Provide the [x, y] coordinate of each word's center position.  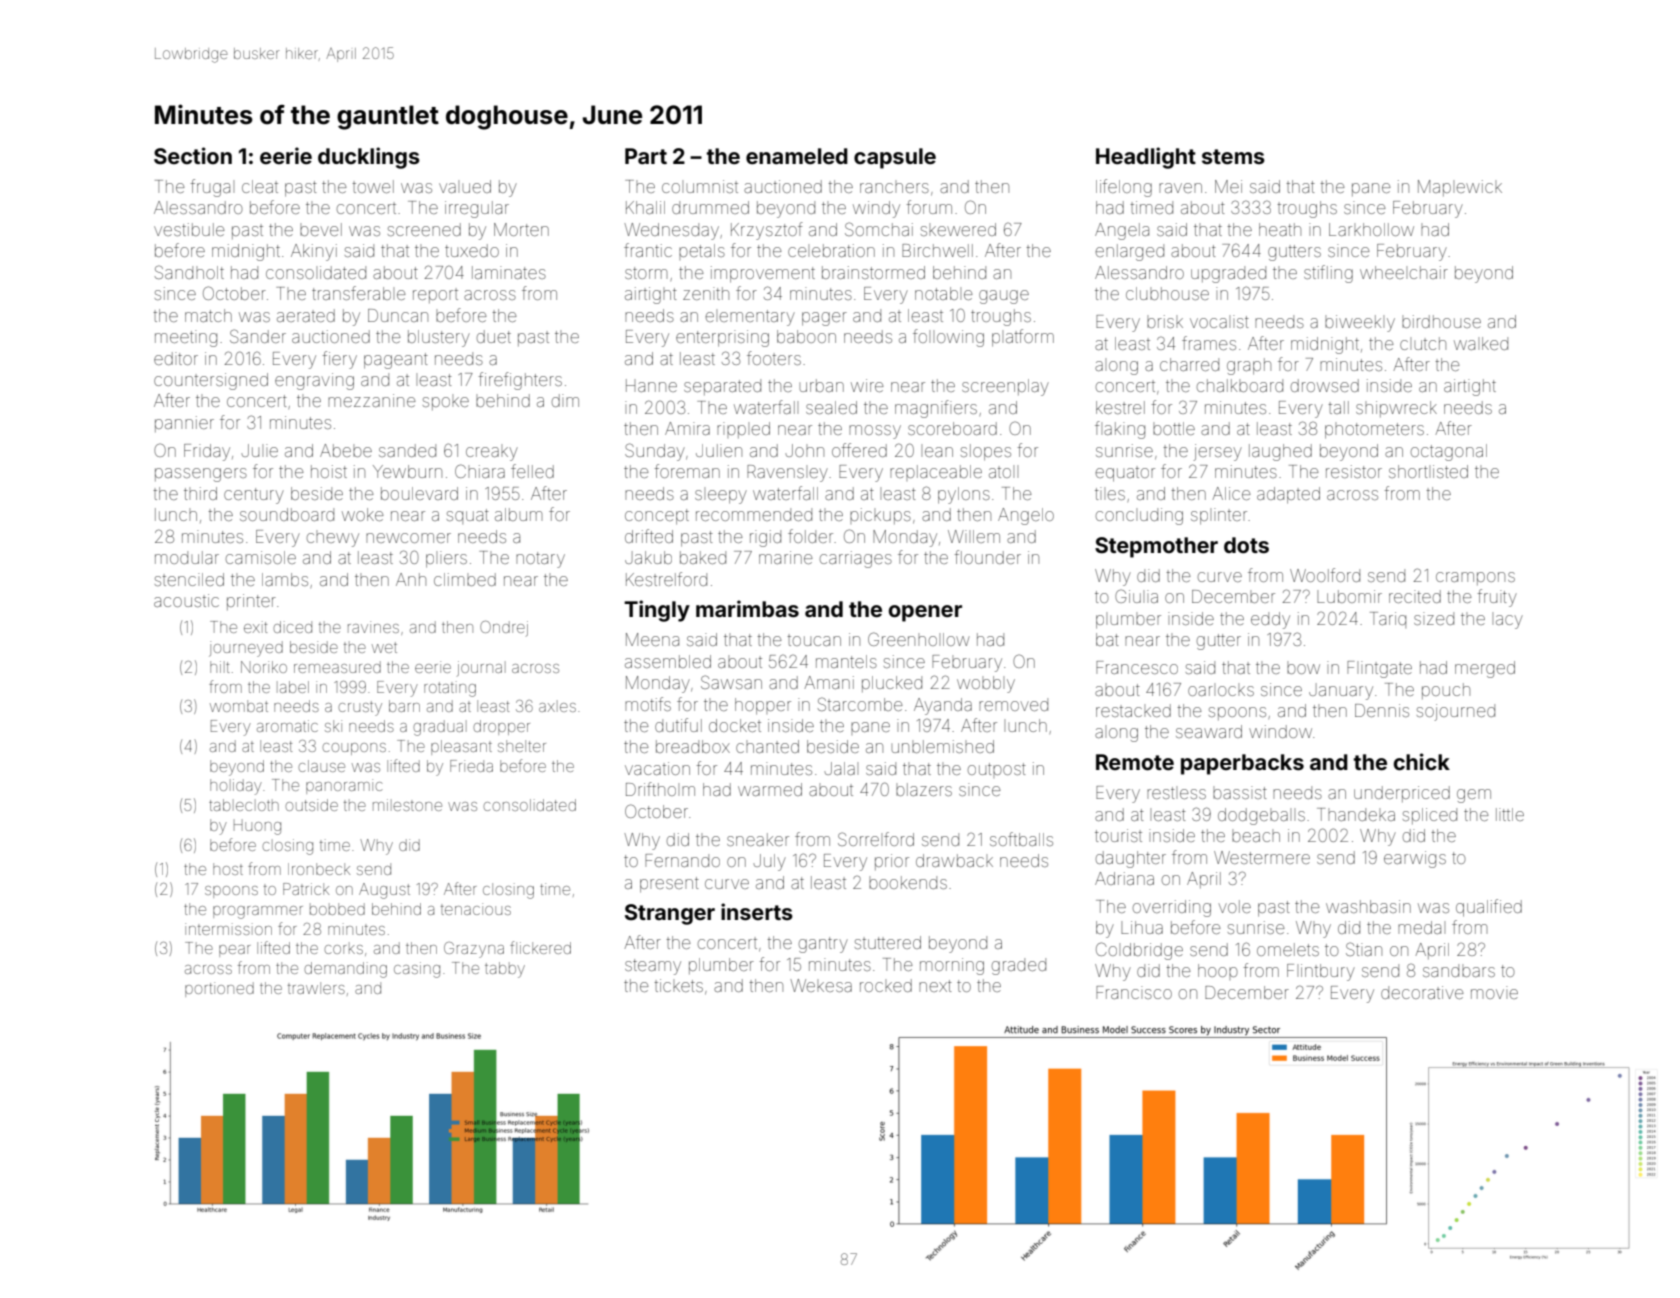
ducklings [369, 158]
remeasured [337, 667]
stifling [1328, 274]
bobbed [337, 909]
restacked [1133, 710]
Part [646, 156]
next [935, 986]
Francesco [1137, 667]
